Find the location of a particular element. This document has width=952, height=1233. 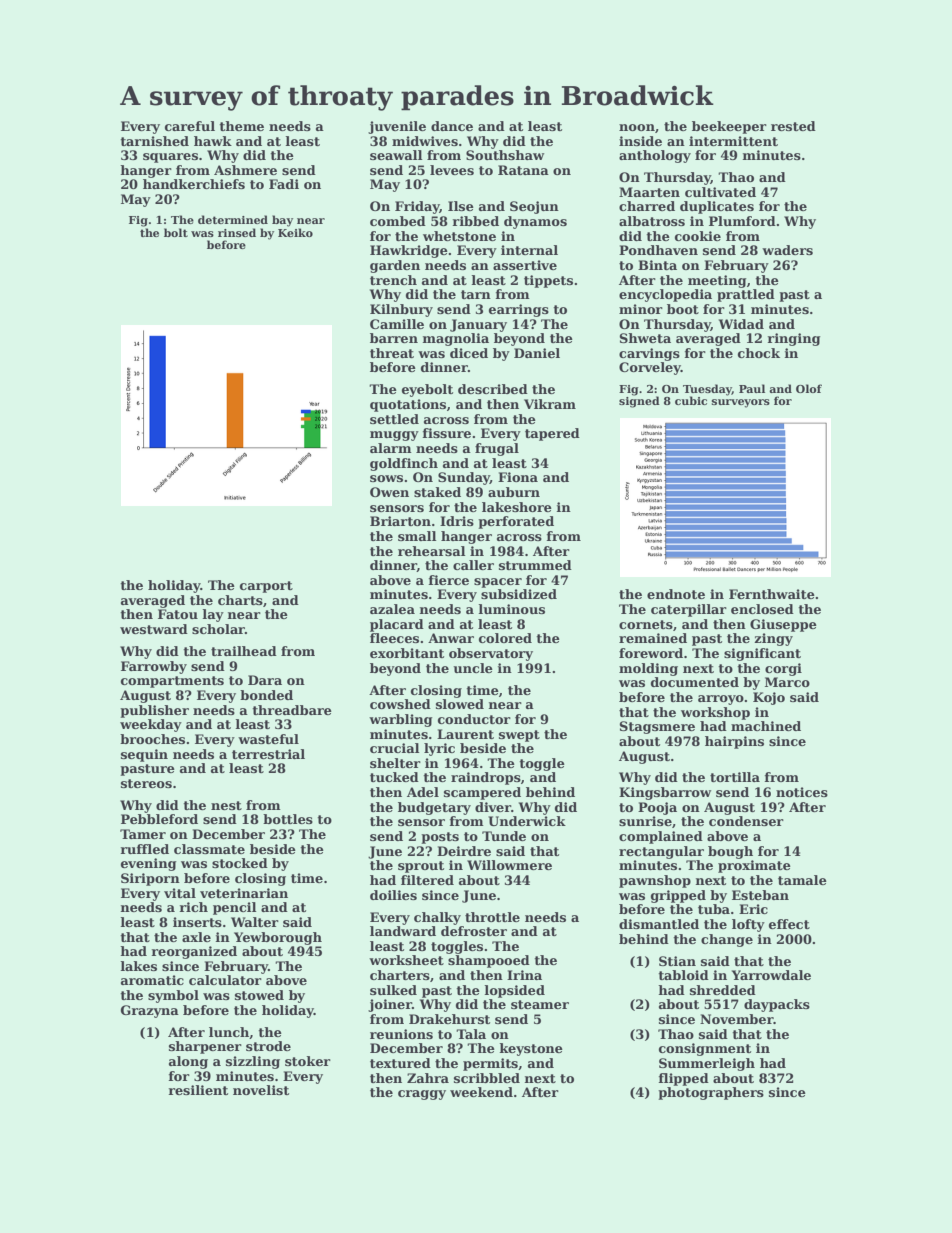

theme is located at coordinates (241, 126).
